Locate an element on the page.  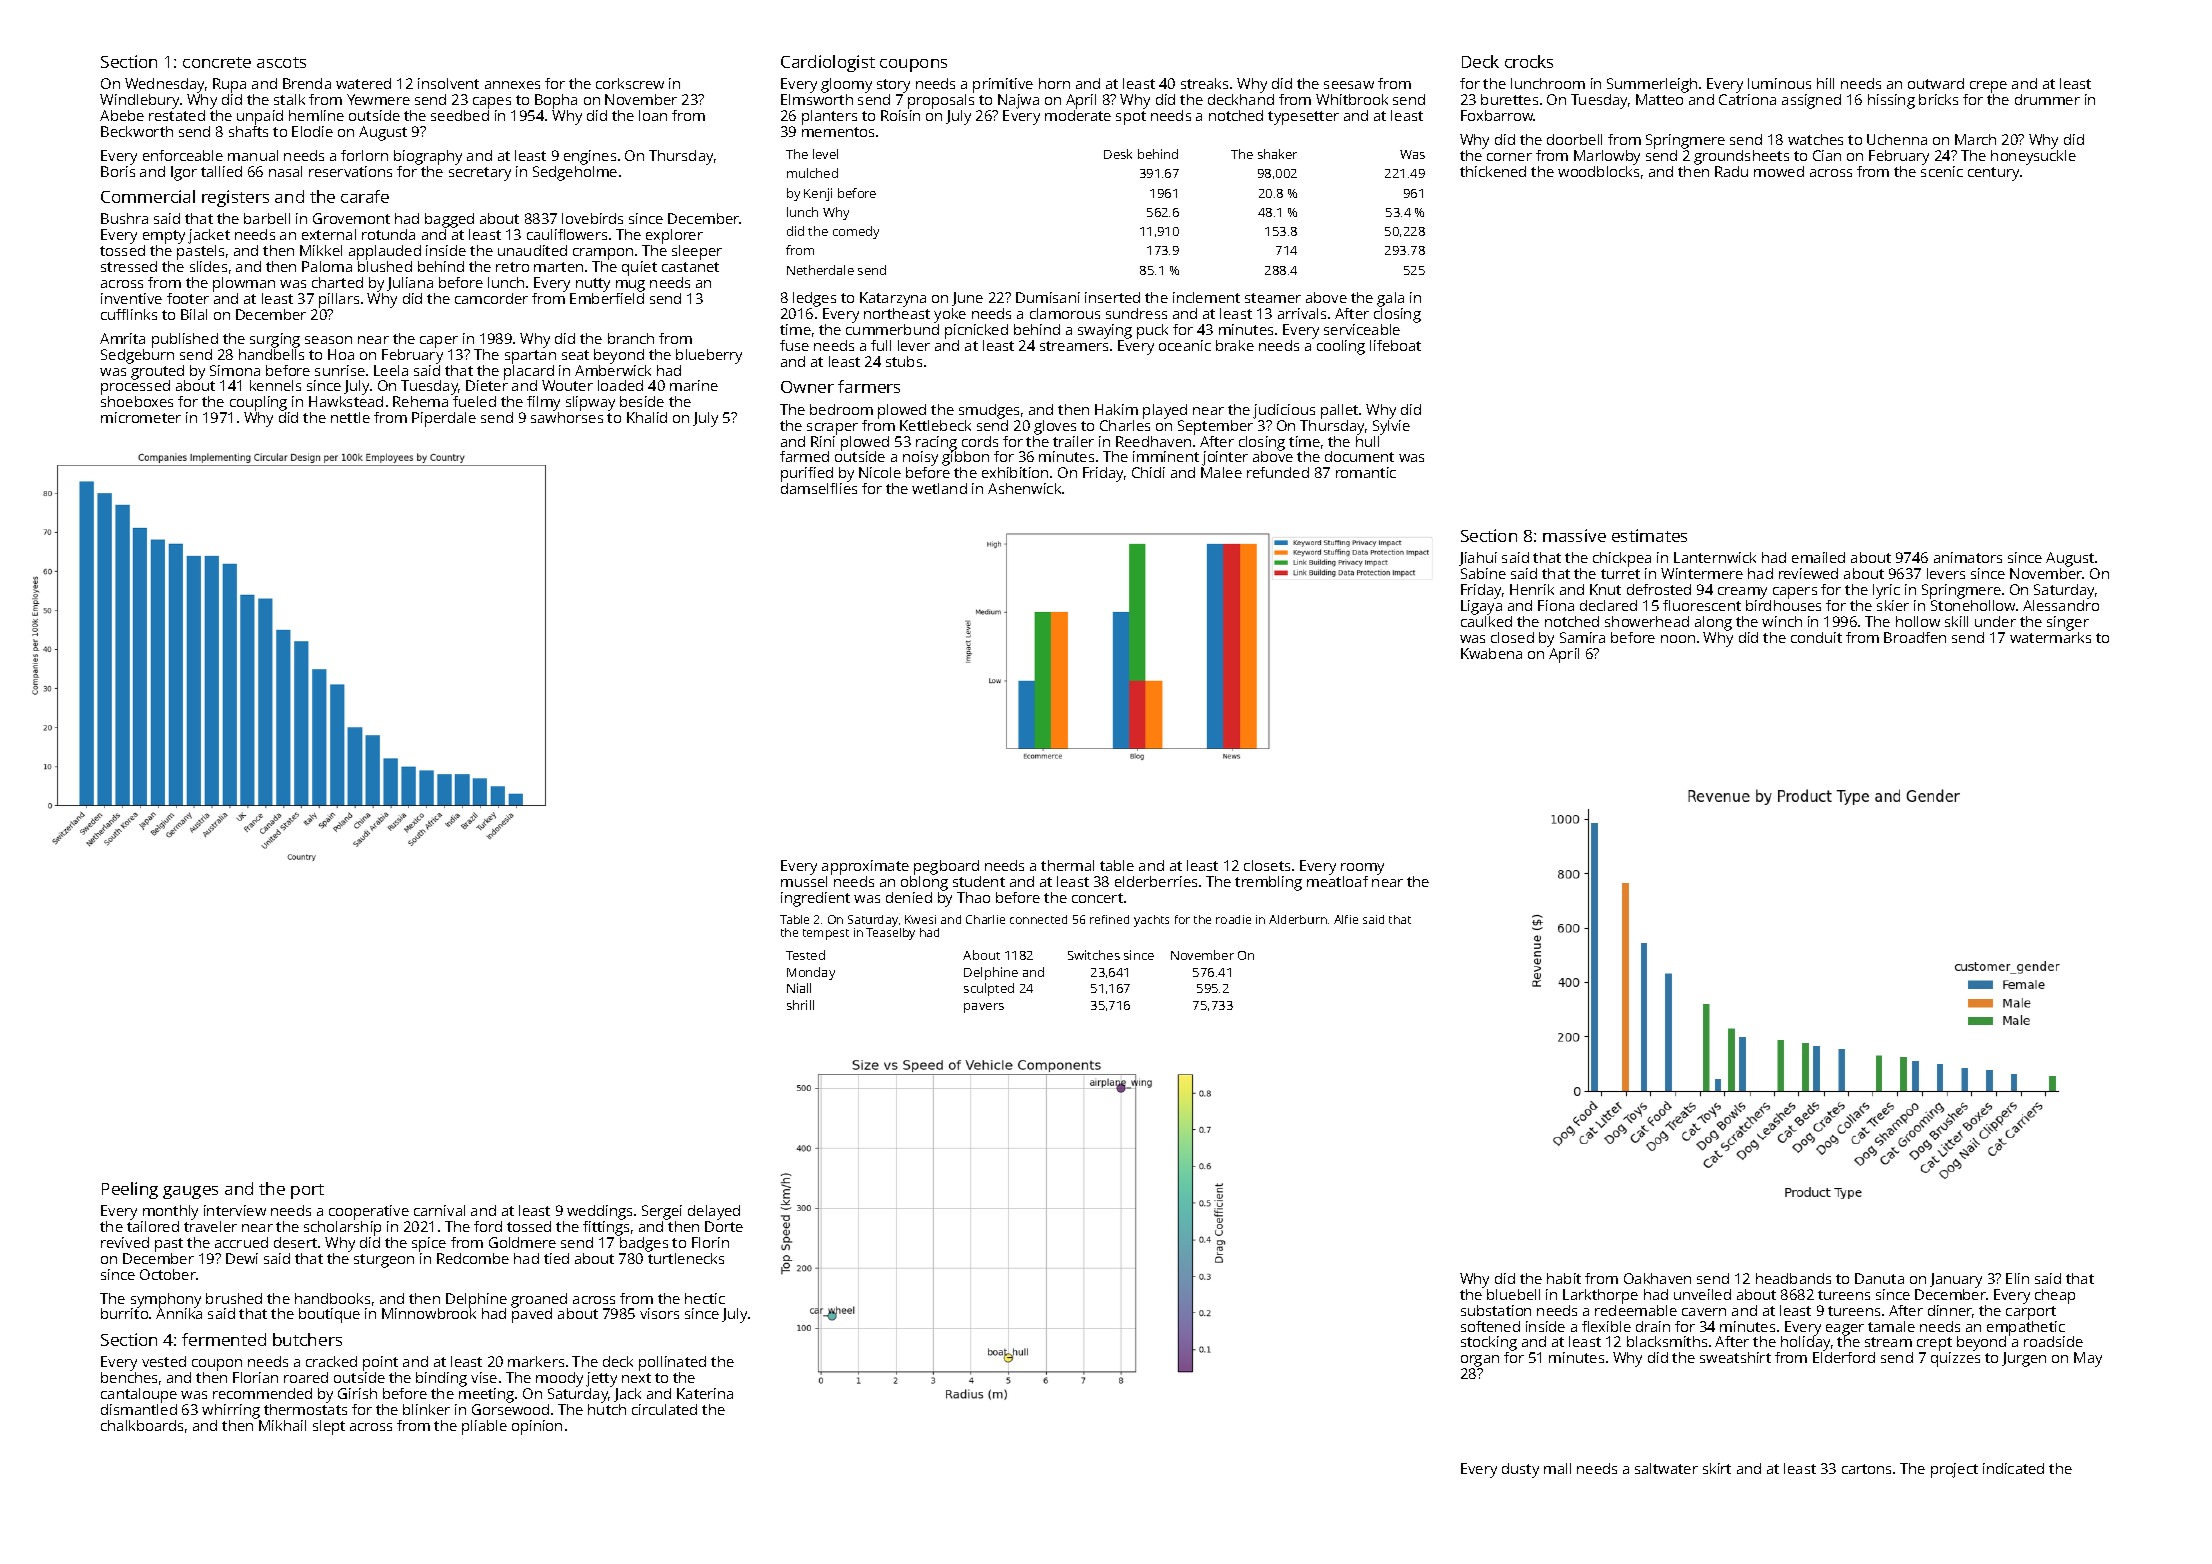
brushed is located at coordinates (234, 1298).
